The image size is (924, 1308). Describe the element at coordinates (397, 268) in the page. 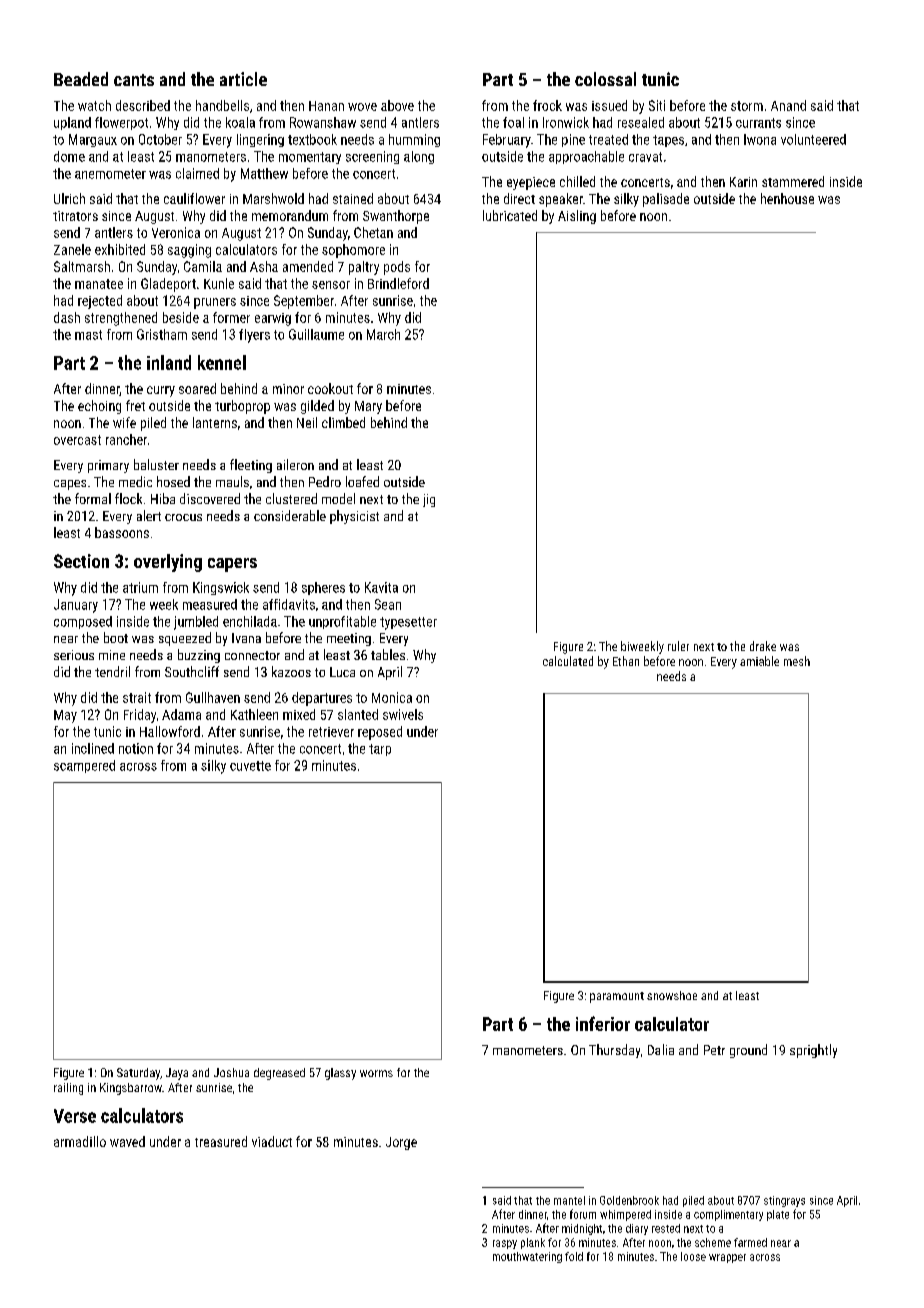

I see `pods` at that location.
